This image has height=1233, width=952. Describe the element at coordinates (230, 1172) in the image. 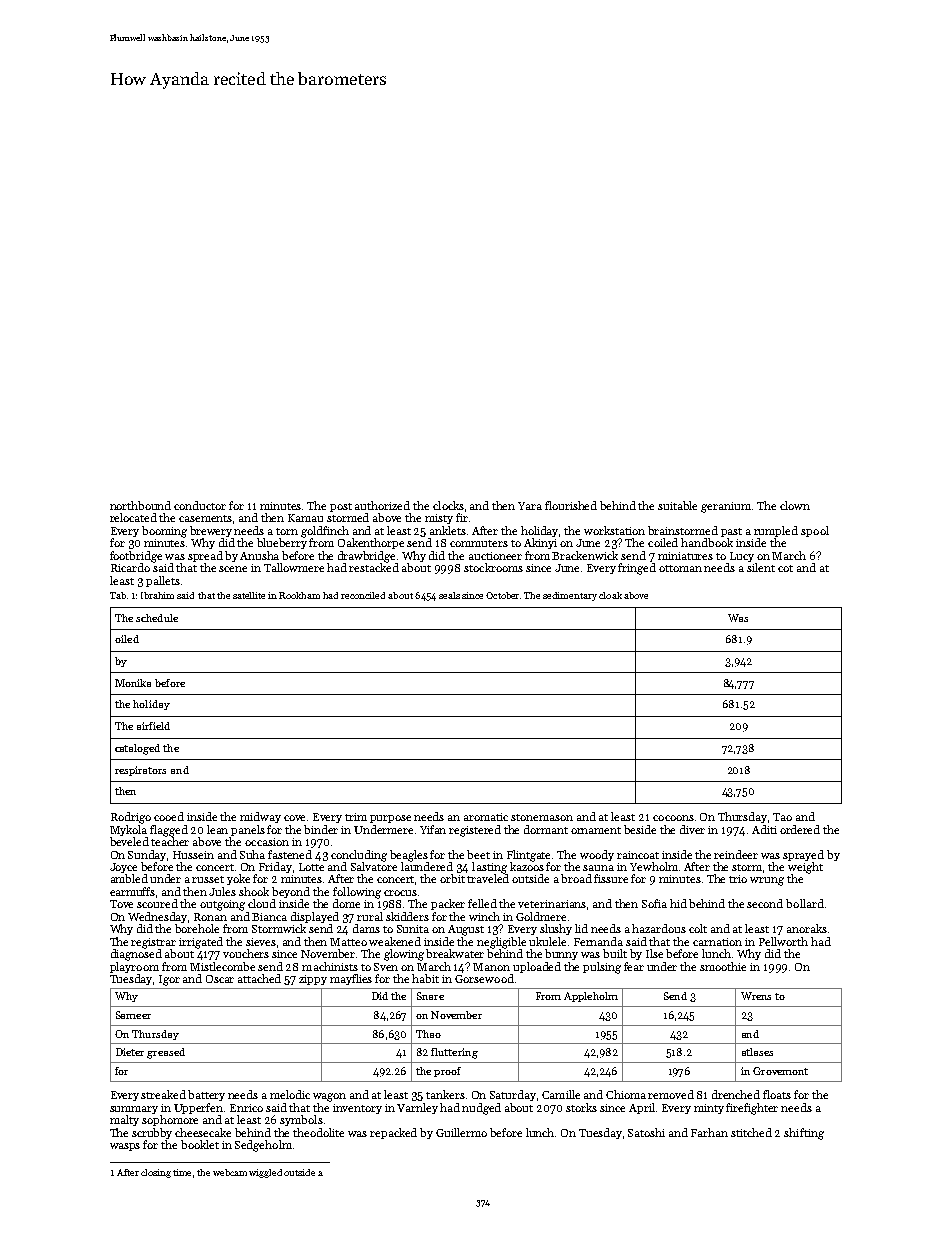

I see `webcam` at that location.
